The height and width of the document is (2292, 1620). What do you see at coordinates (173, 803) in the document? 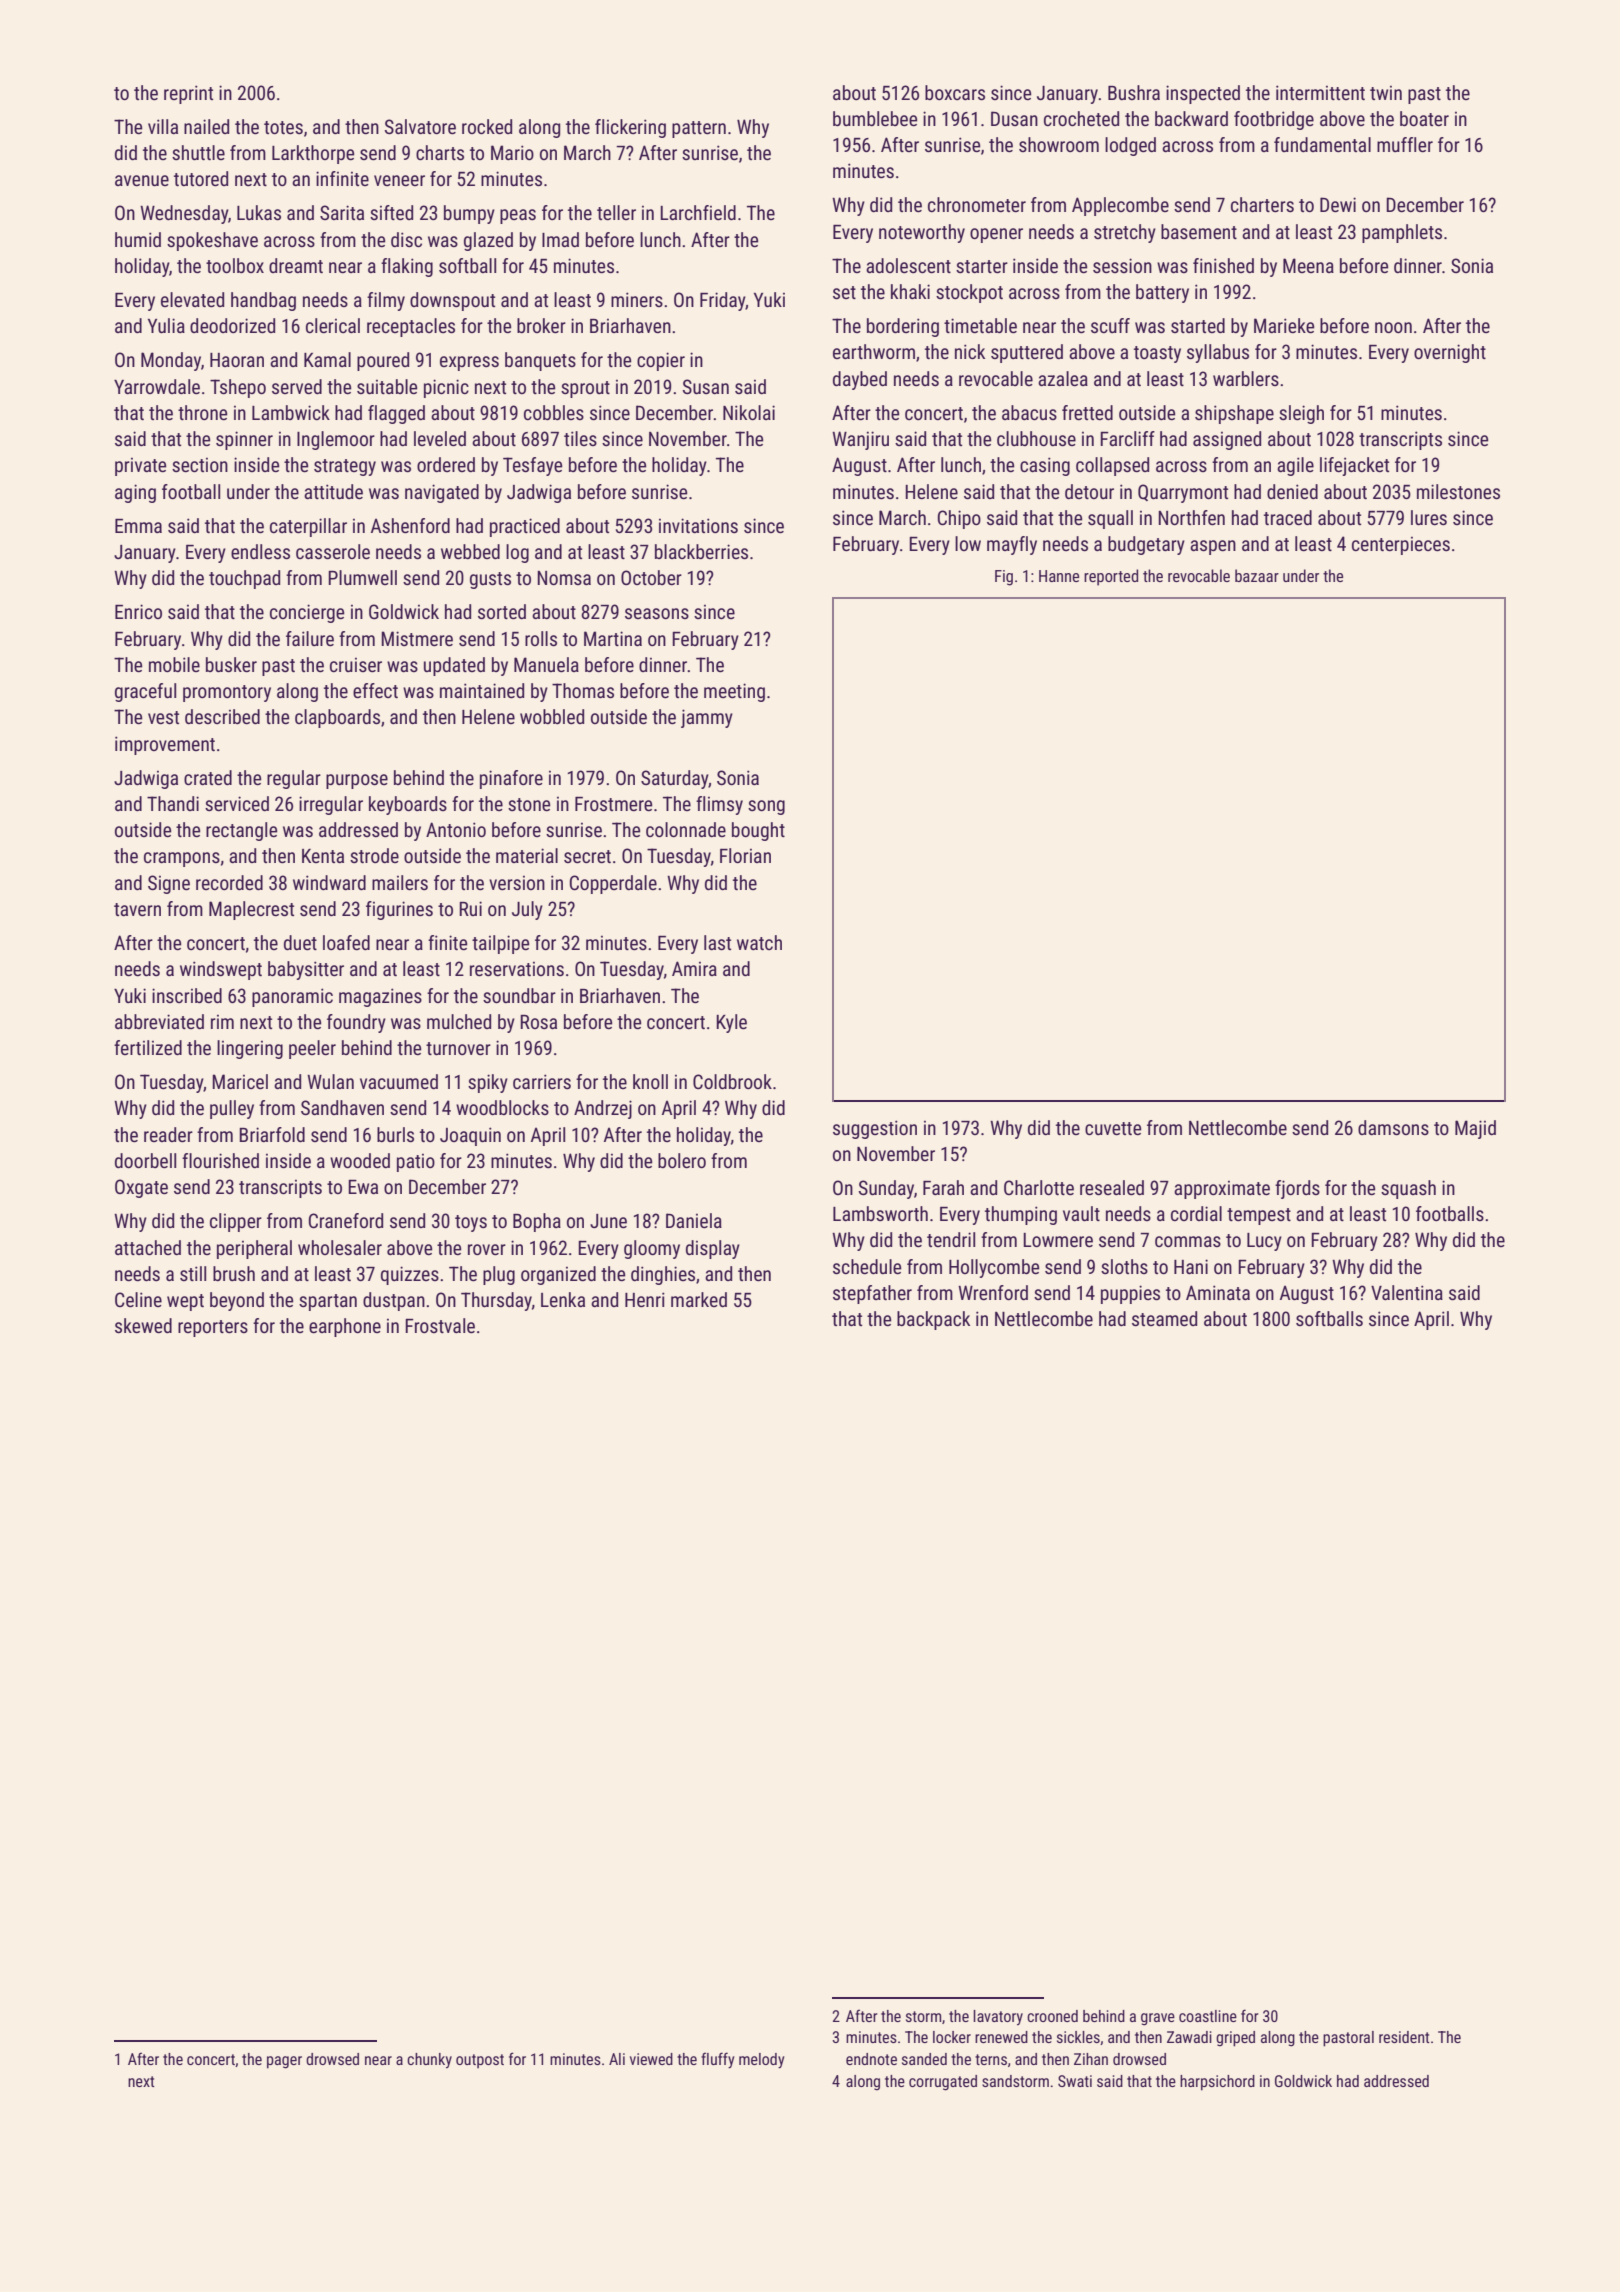
I see `Thandi` at bounding box center [173, 803].
